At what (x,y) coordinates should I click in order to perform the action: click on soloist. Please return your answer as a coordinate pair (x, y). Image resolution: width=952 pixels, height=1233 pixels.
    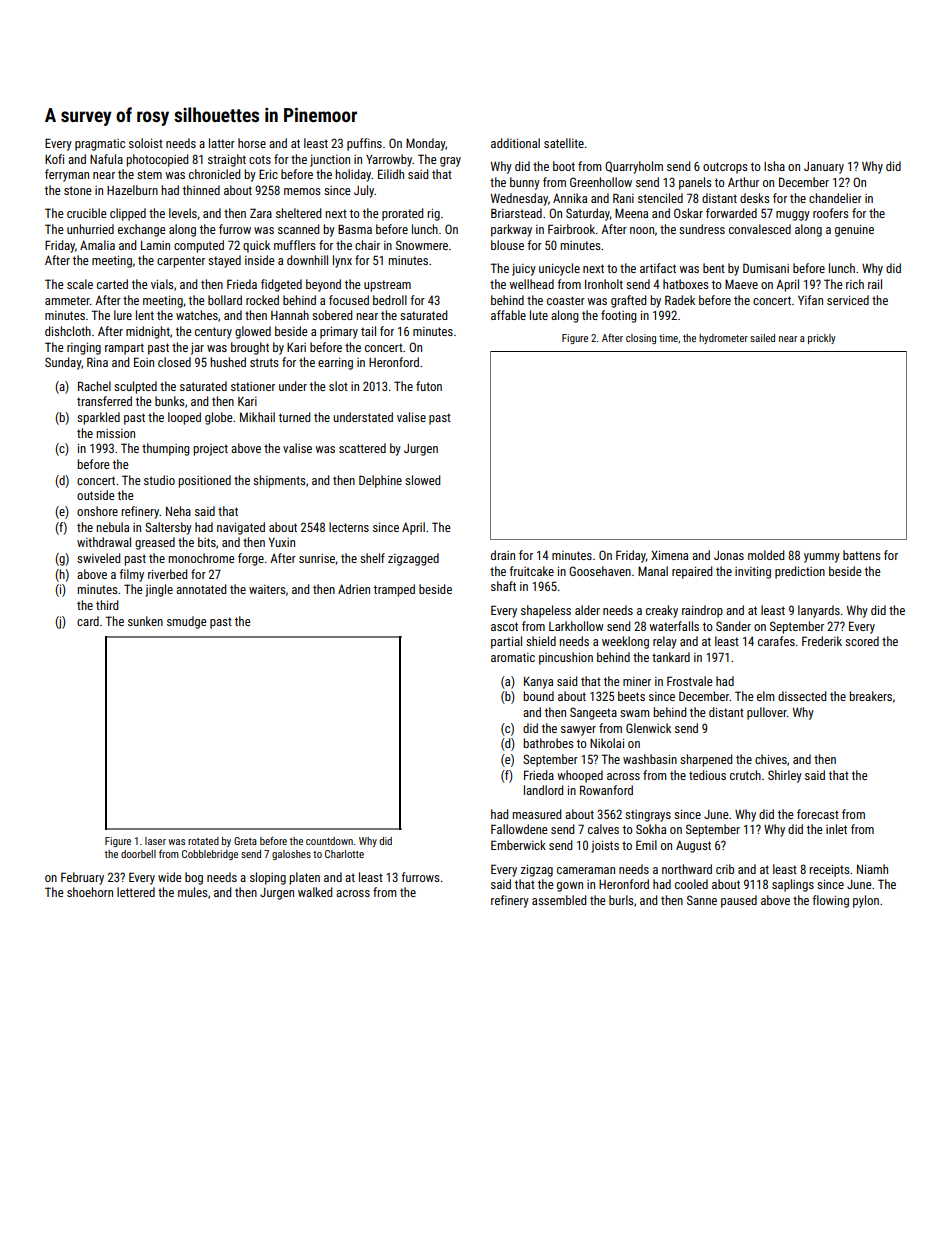
    Looking at the image, I should click on (146, 143).
